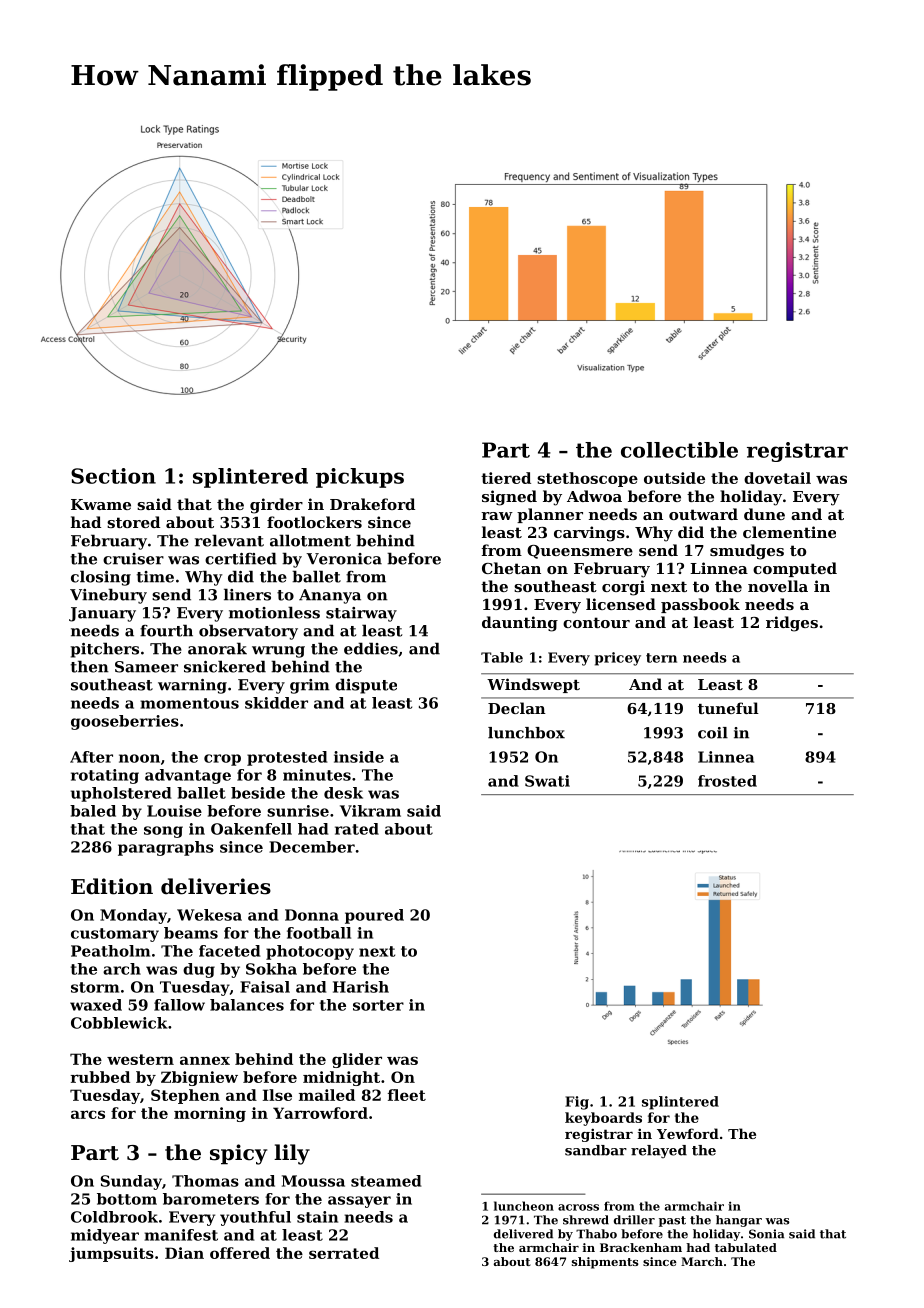  What do you see at coordinates (222, 760) in the screenshot?
I see `crop` at bounding box center [222, 760].
